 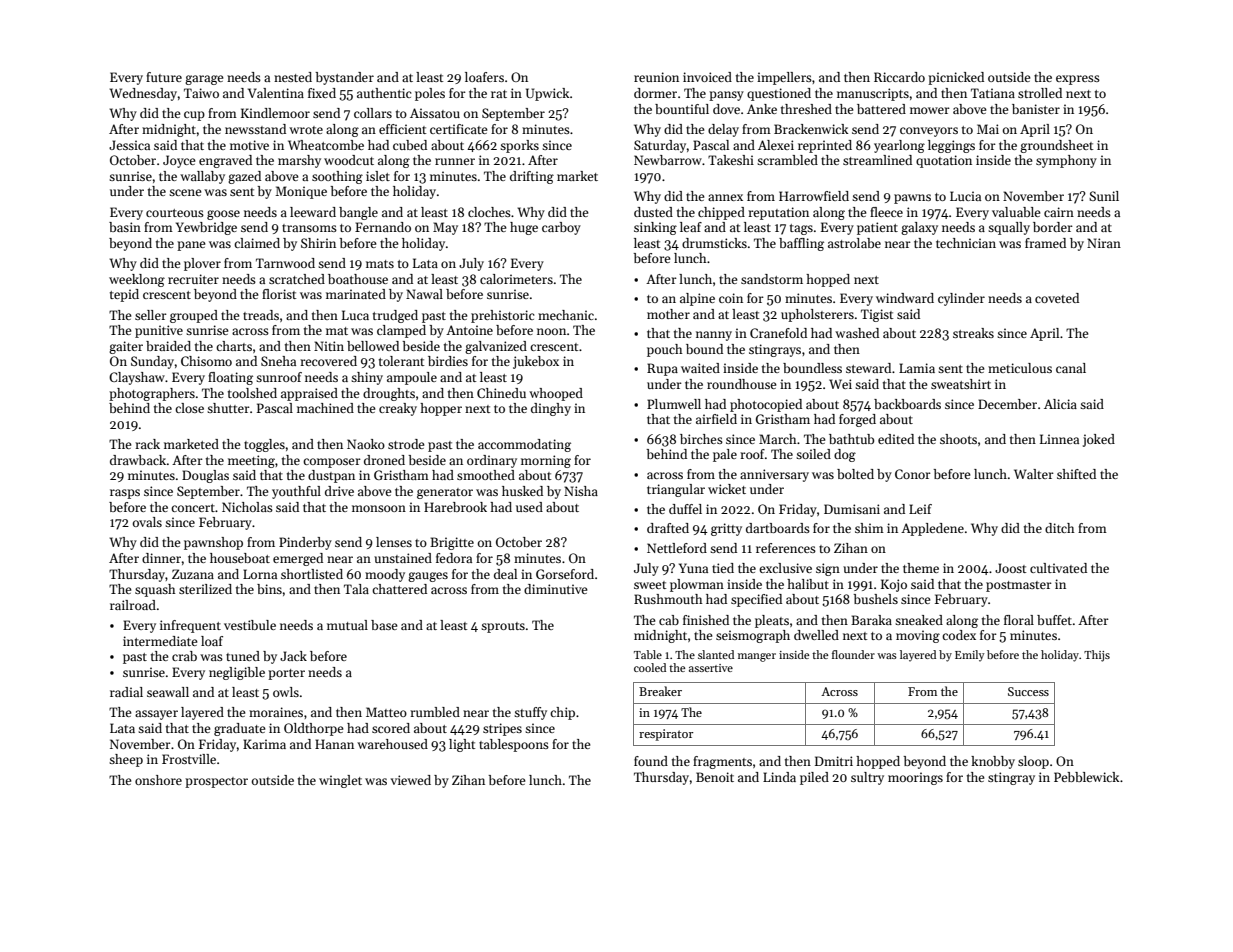 I want to click on dinghy, so click(x=551, y=409).
